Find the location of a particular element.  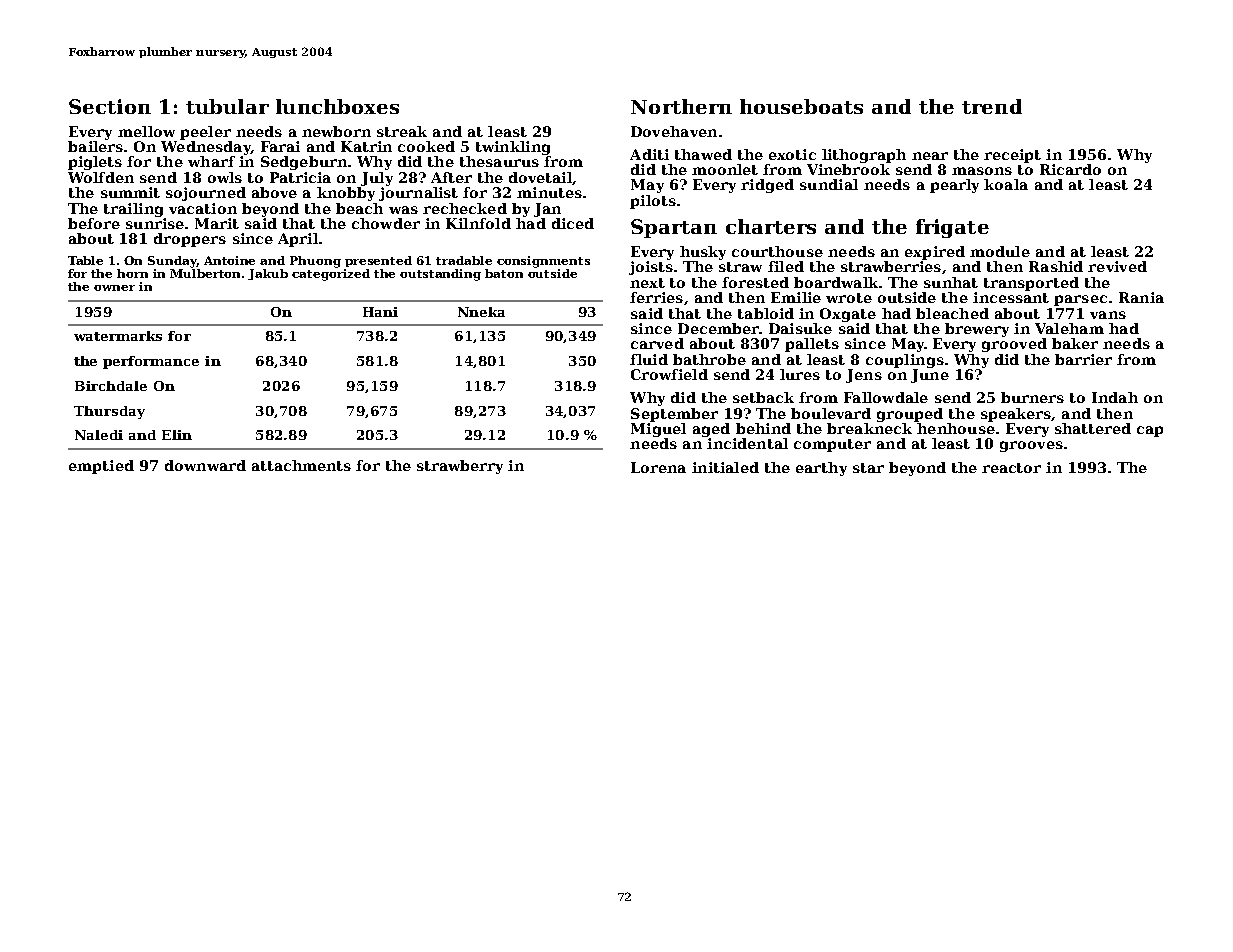

houseboats is located at coordinates (801, 106).
